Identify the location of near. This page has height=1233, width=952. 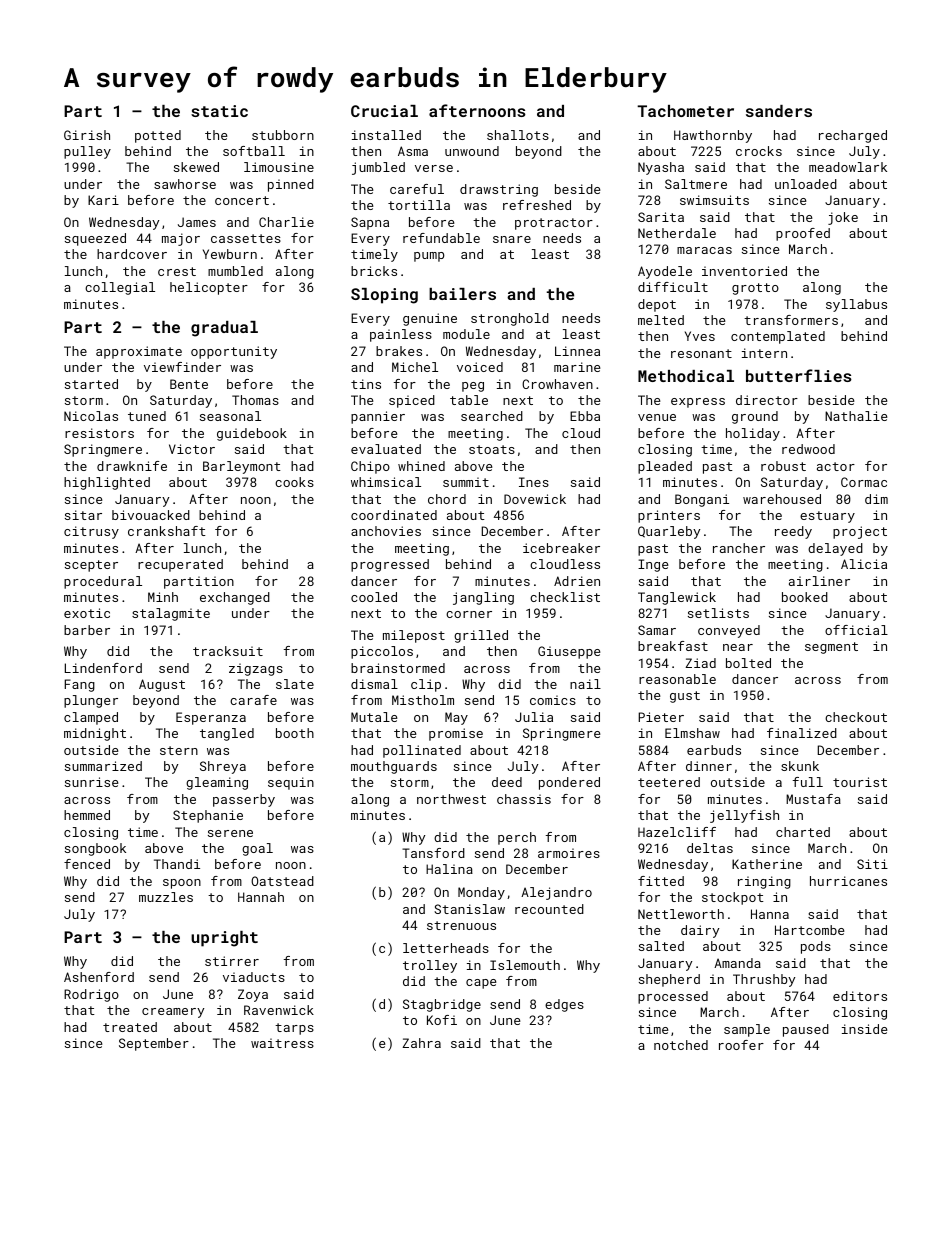
(738, 647).
